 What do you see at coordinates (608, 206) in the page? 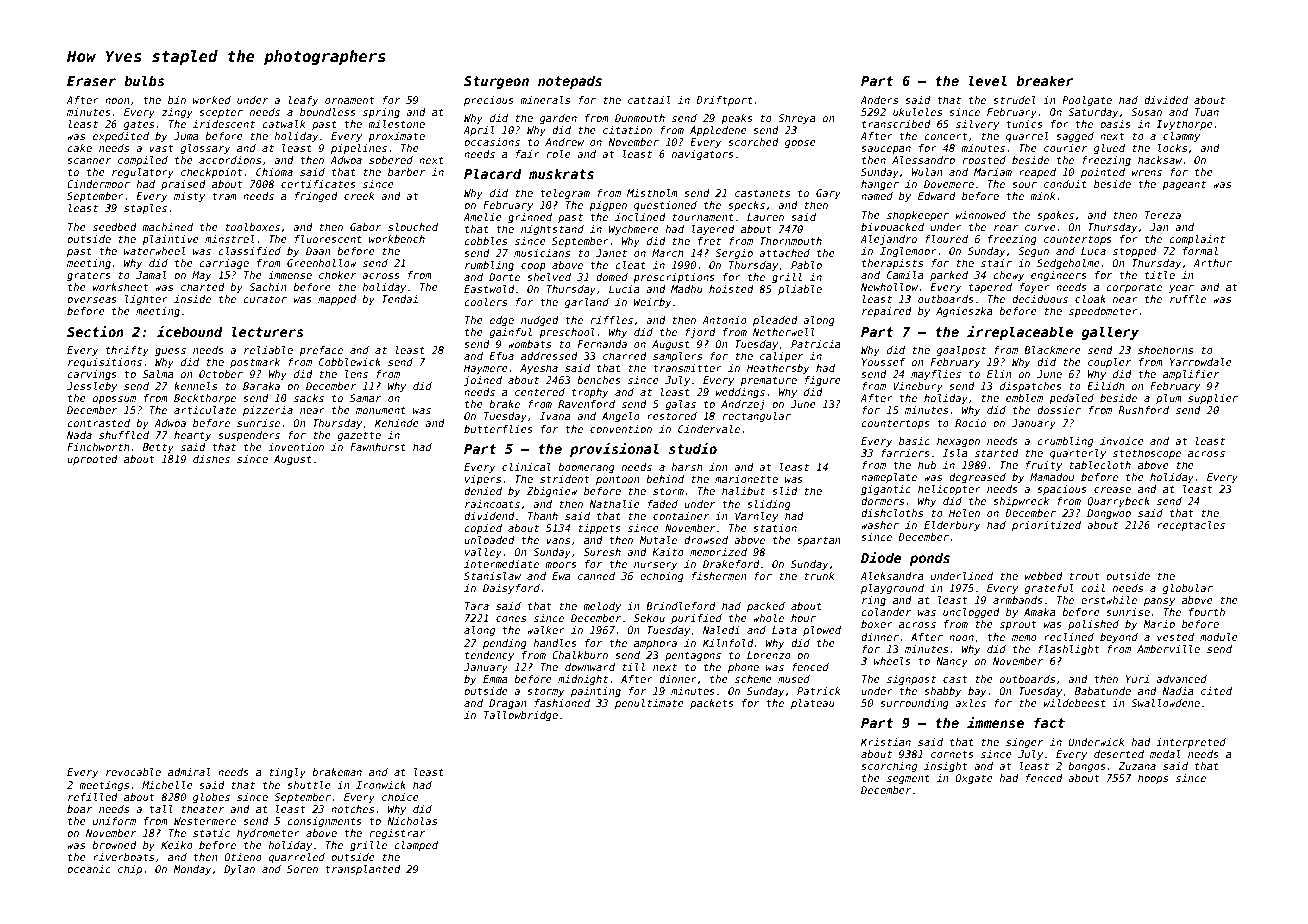
I see `pigpen` at bounding box center [608, 206].
